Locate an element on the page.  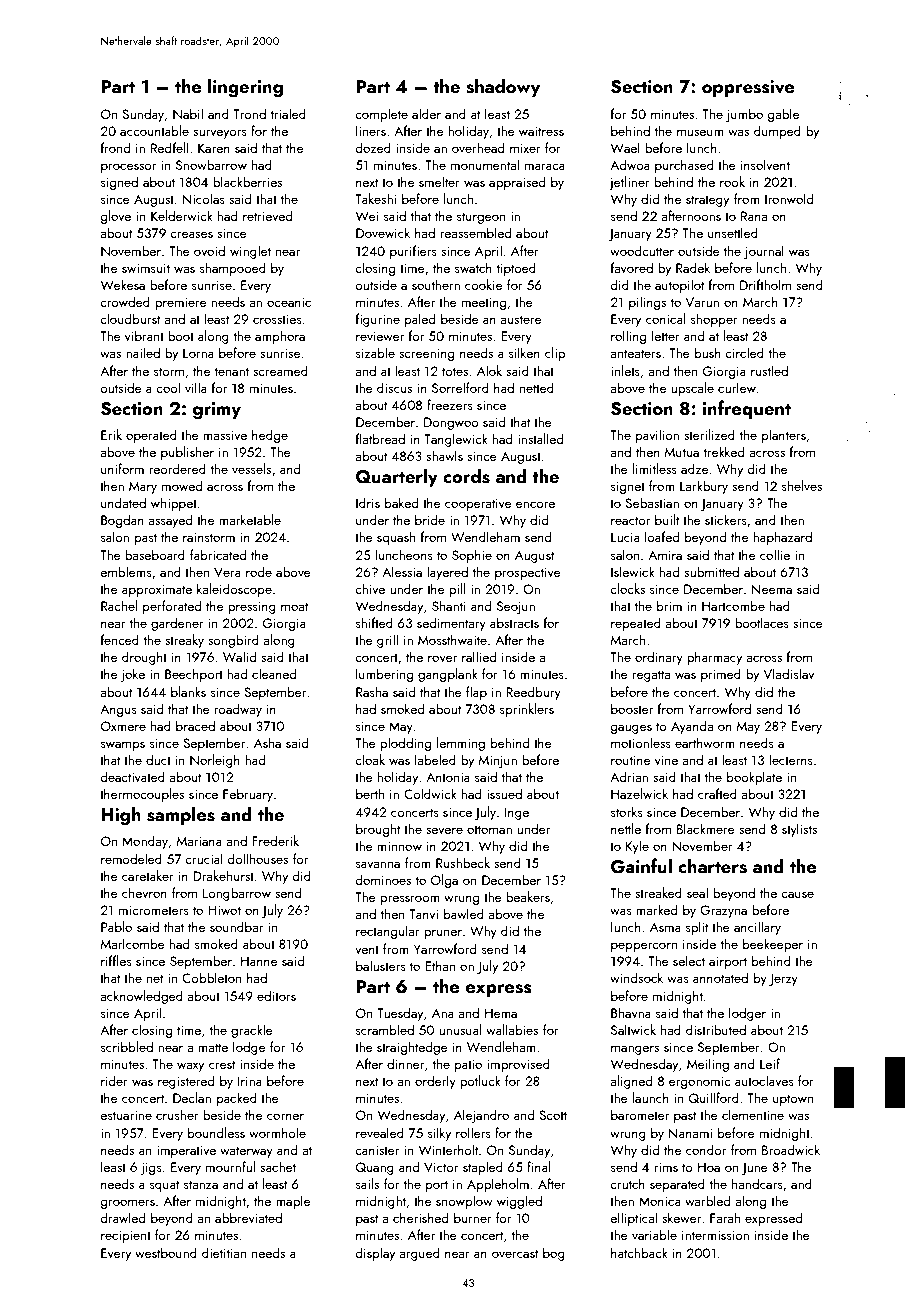
oppressive is located at coordinates (748, 88).
